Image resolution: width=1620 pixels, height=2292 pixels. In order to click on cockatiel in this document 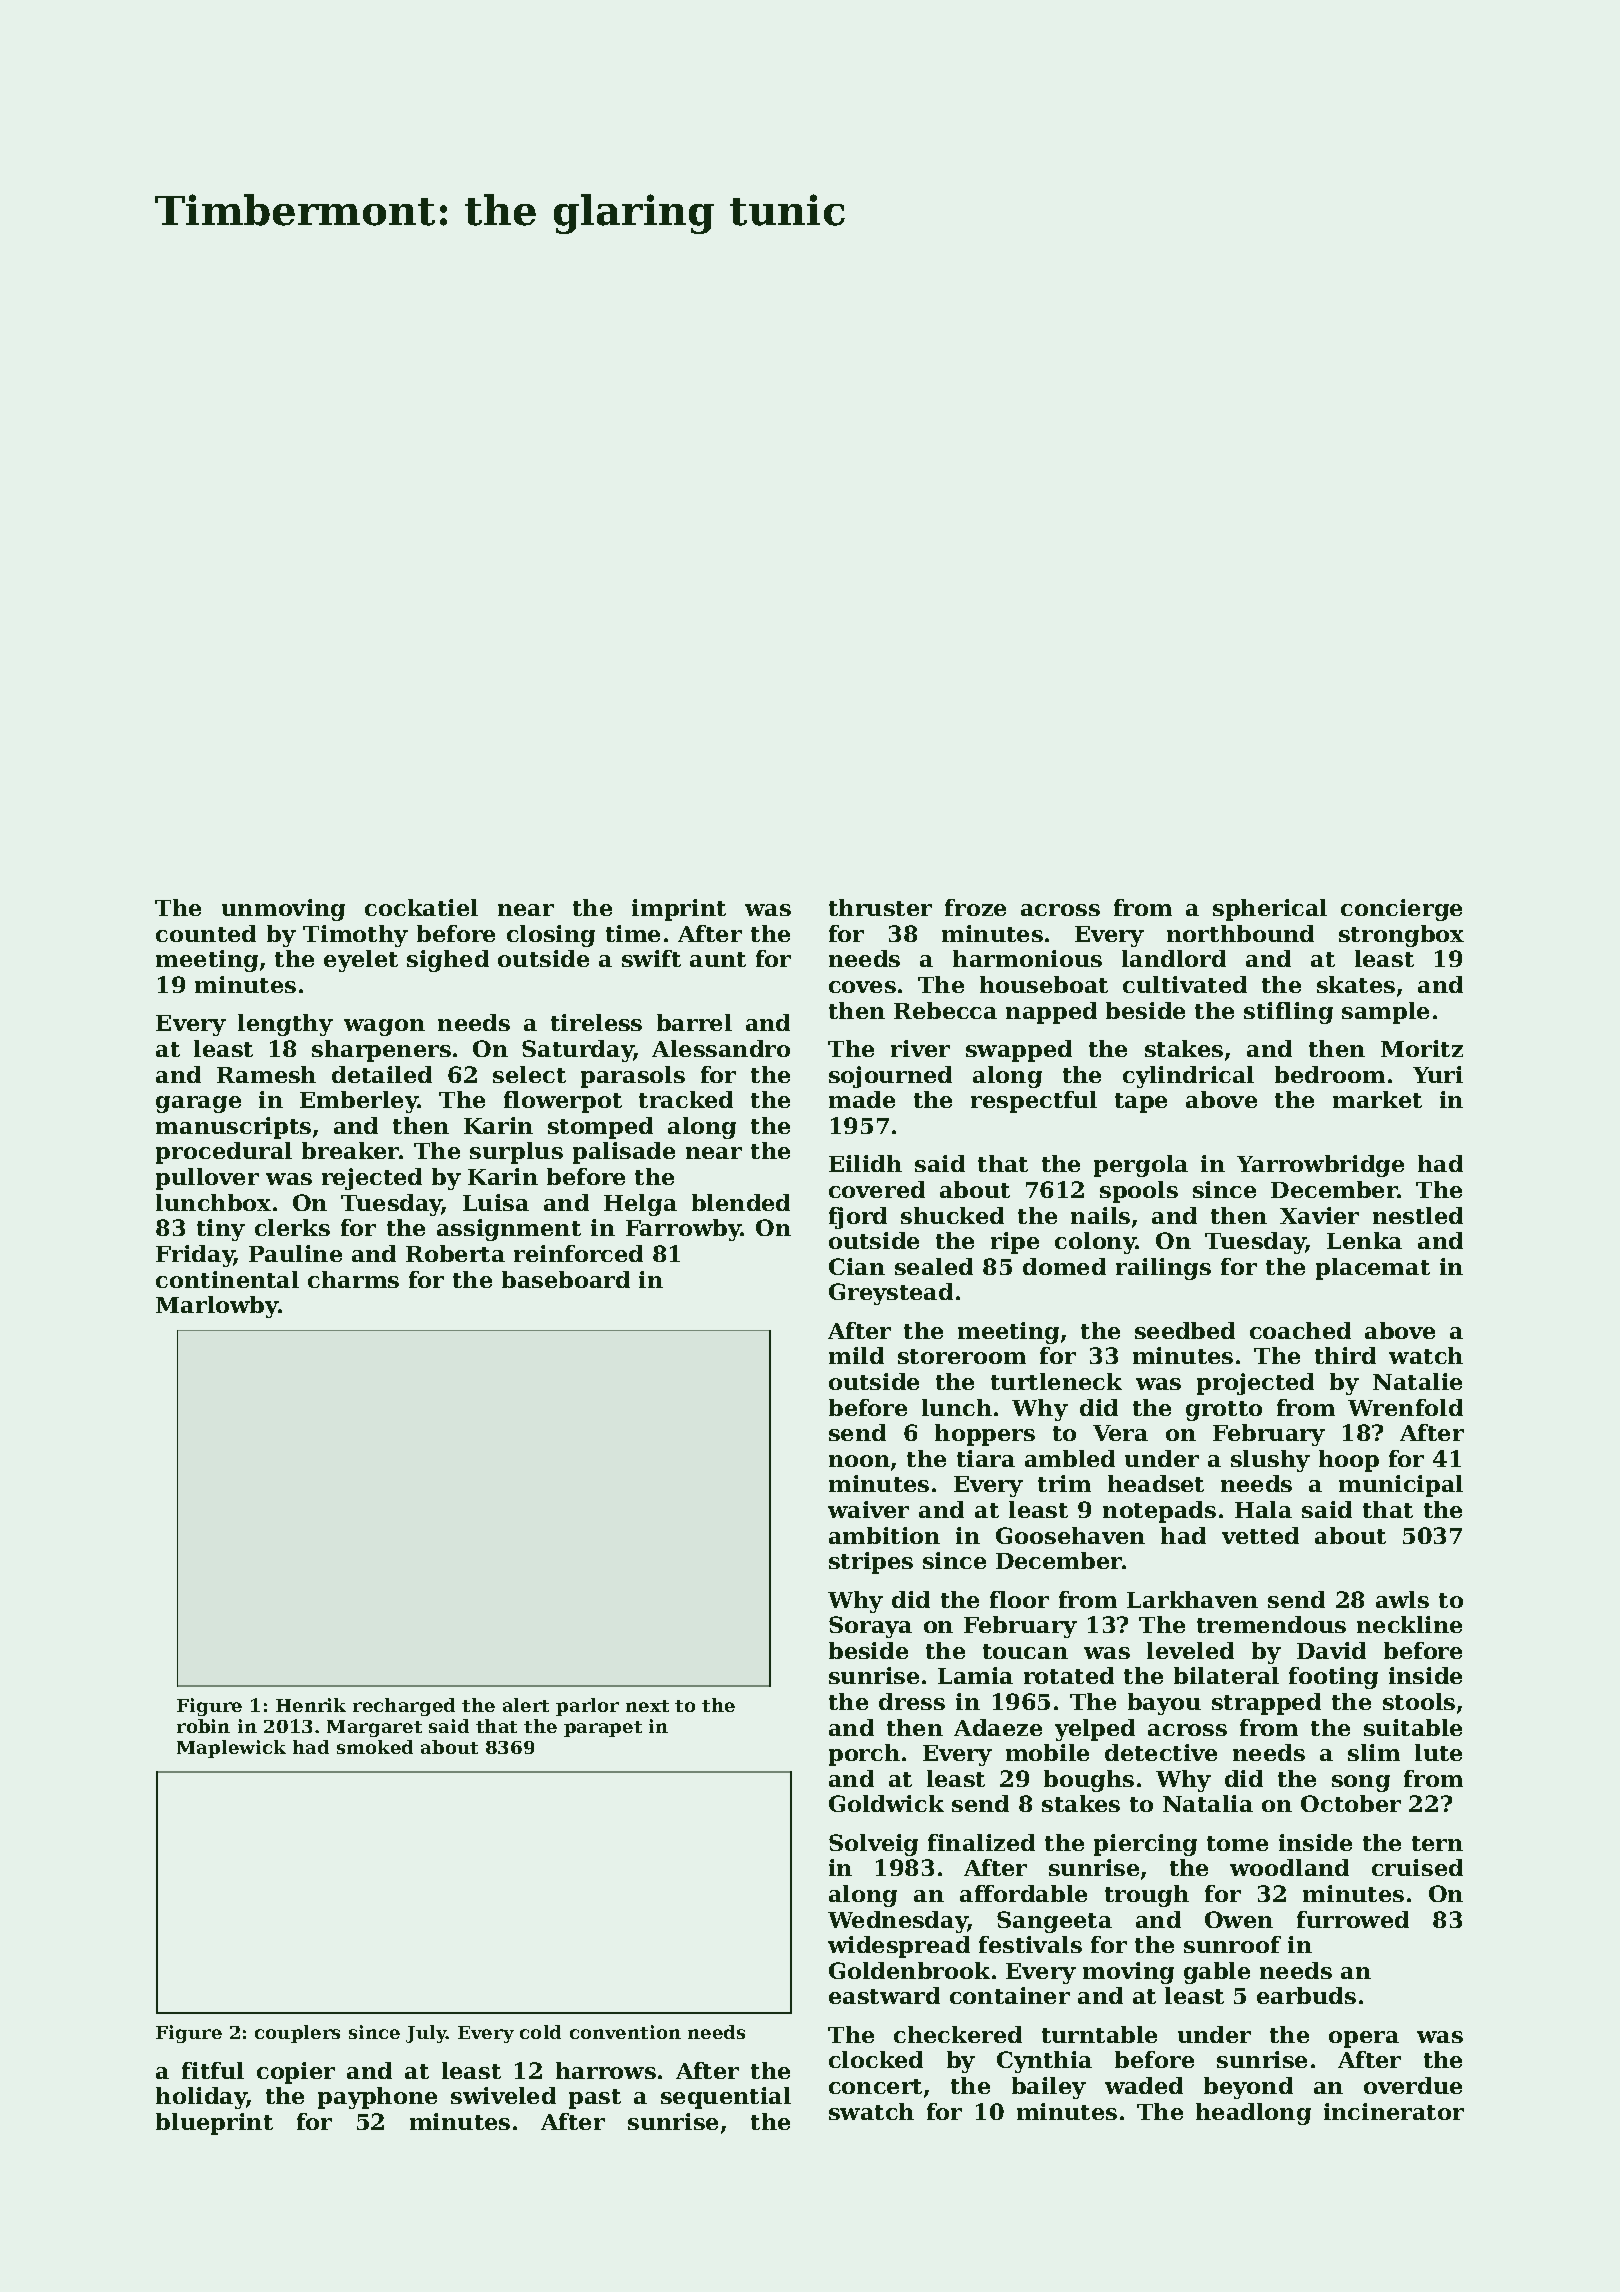, I will do `click(421, 907)`.
